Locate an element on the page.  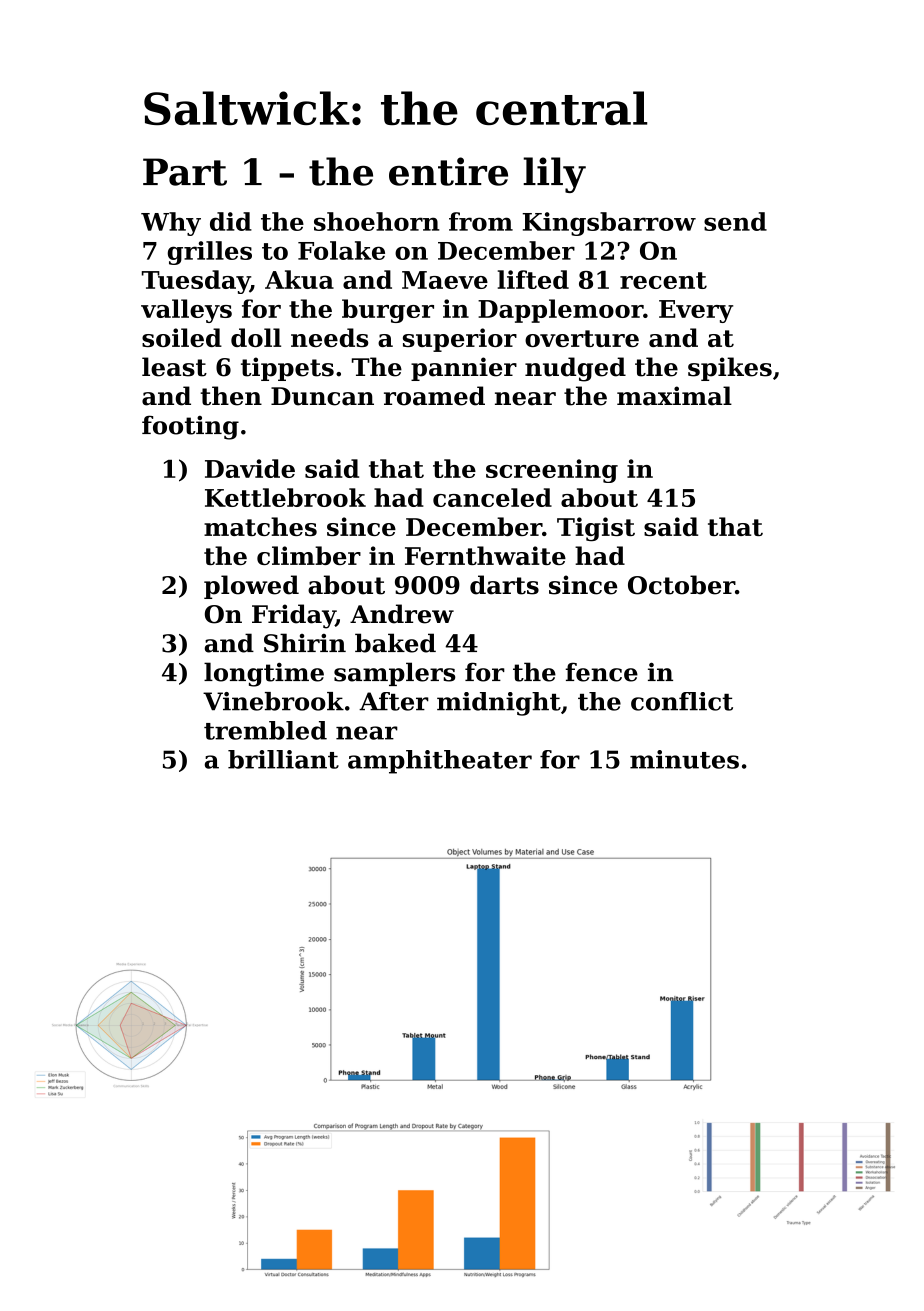
least is located at coordinates (174, 367).
